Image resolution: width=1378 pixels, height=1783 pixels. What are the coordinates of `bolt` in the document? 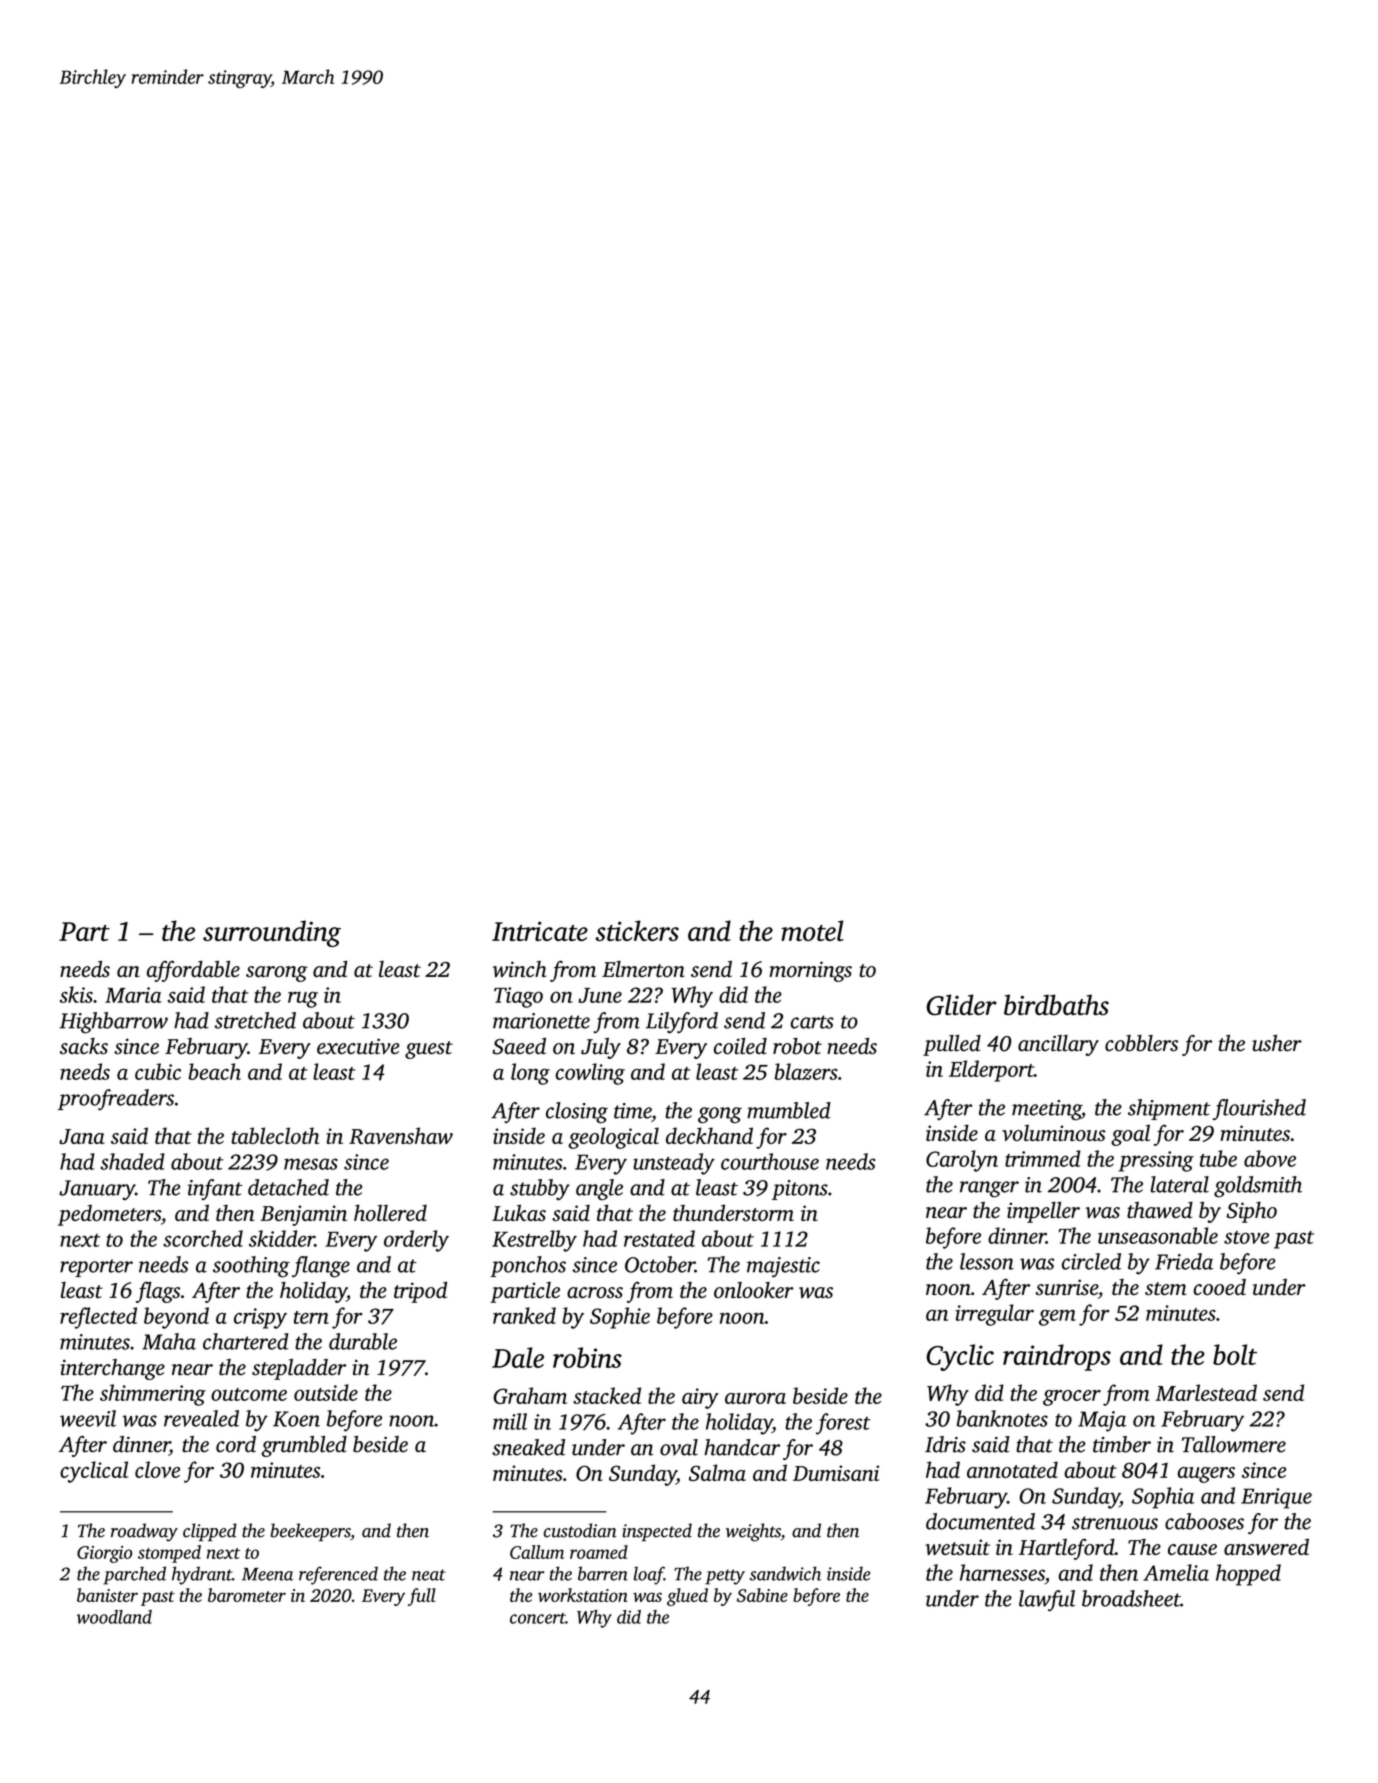 It's located at (1235, 1354).
